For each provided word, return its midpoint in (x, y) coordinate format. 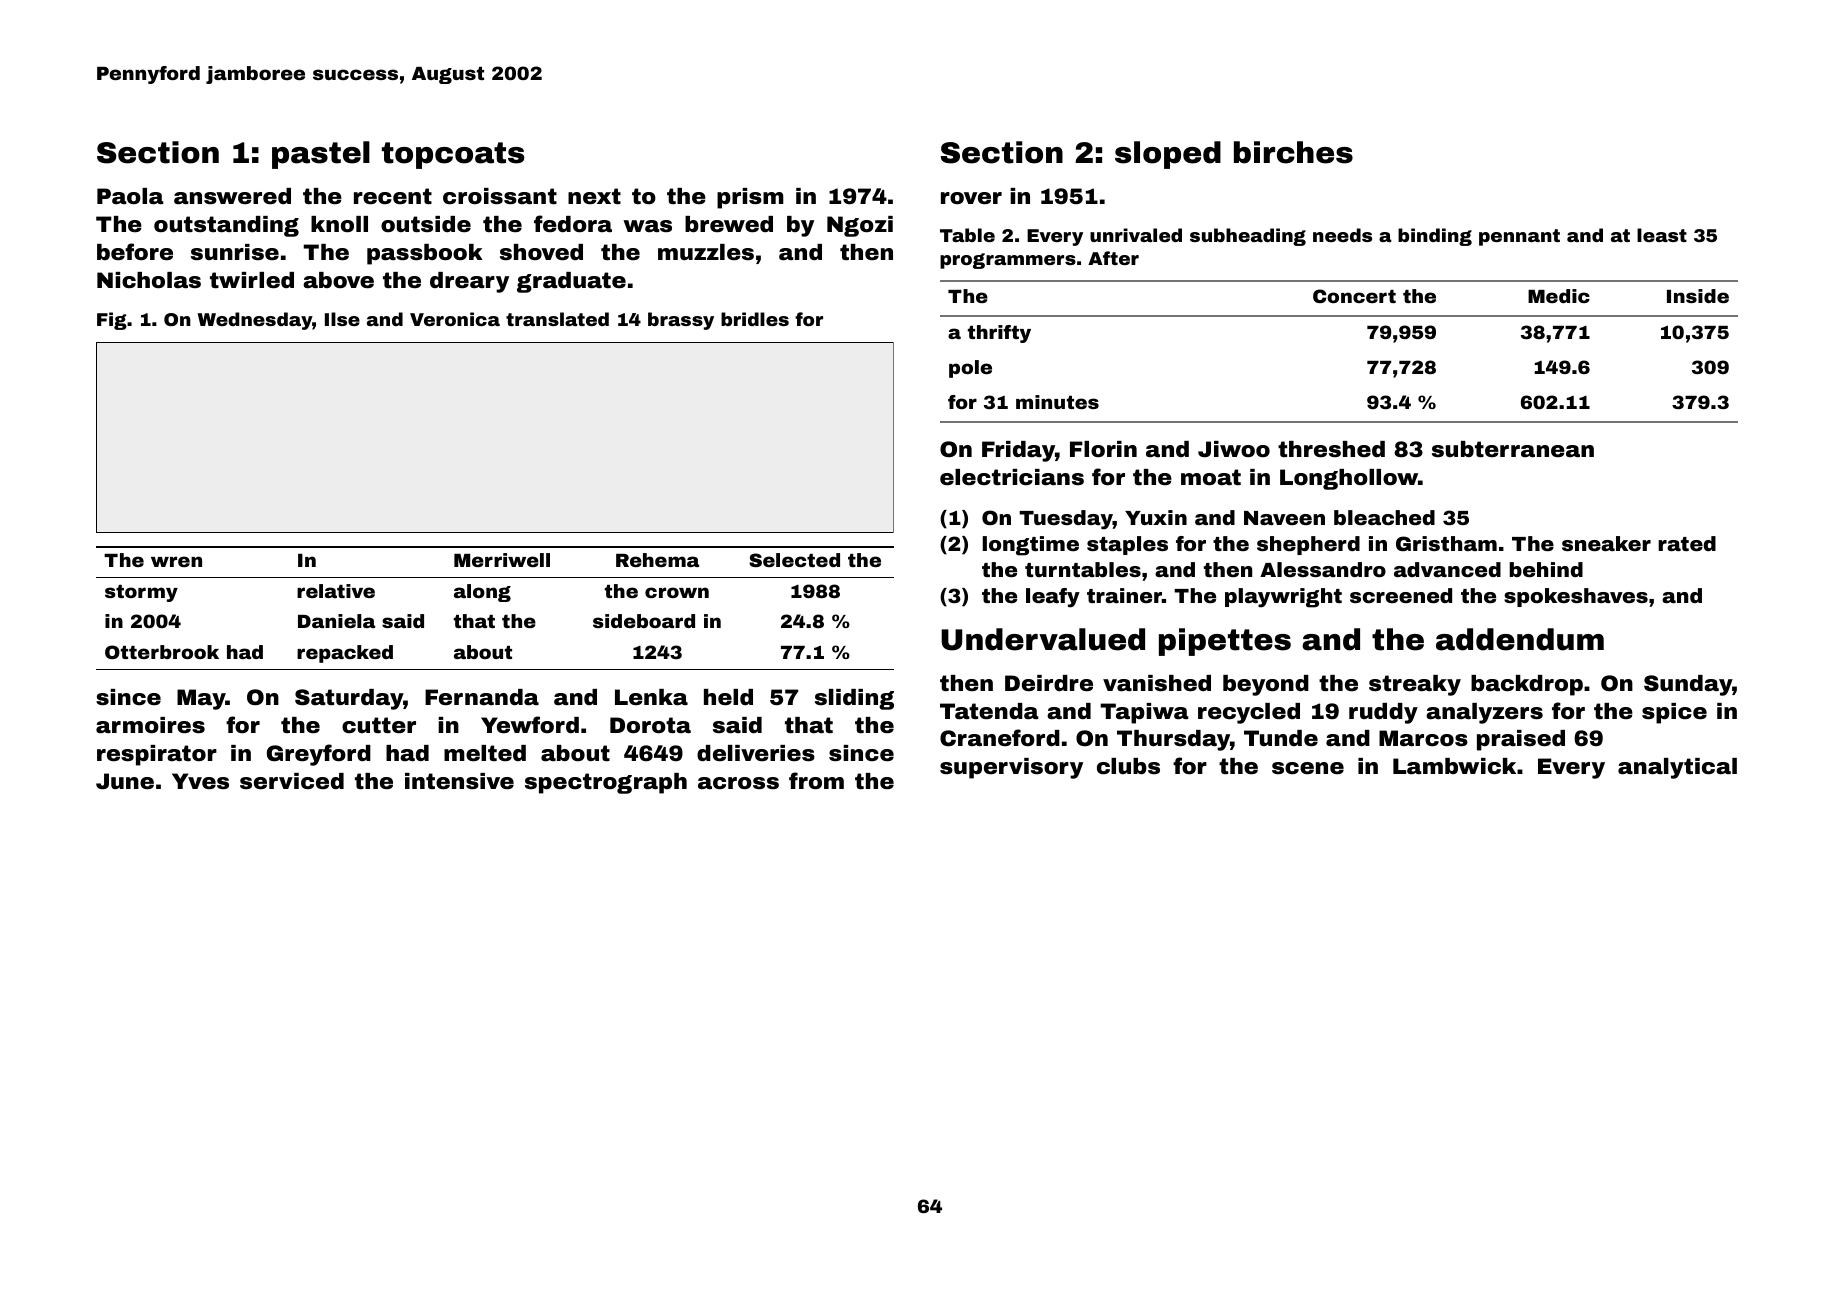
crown (677, 592)
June (125, 781)
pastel (321, 155)
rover (971, 198)
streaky (1415, 685)
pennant (1519, 237)
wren (176, 561)
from (816, 780)
